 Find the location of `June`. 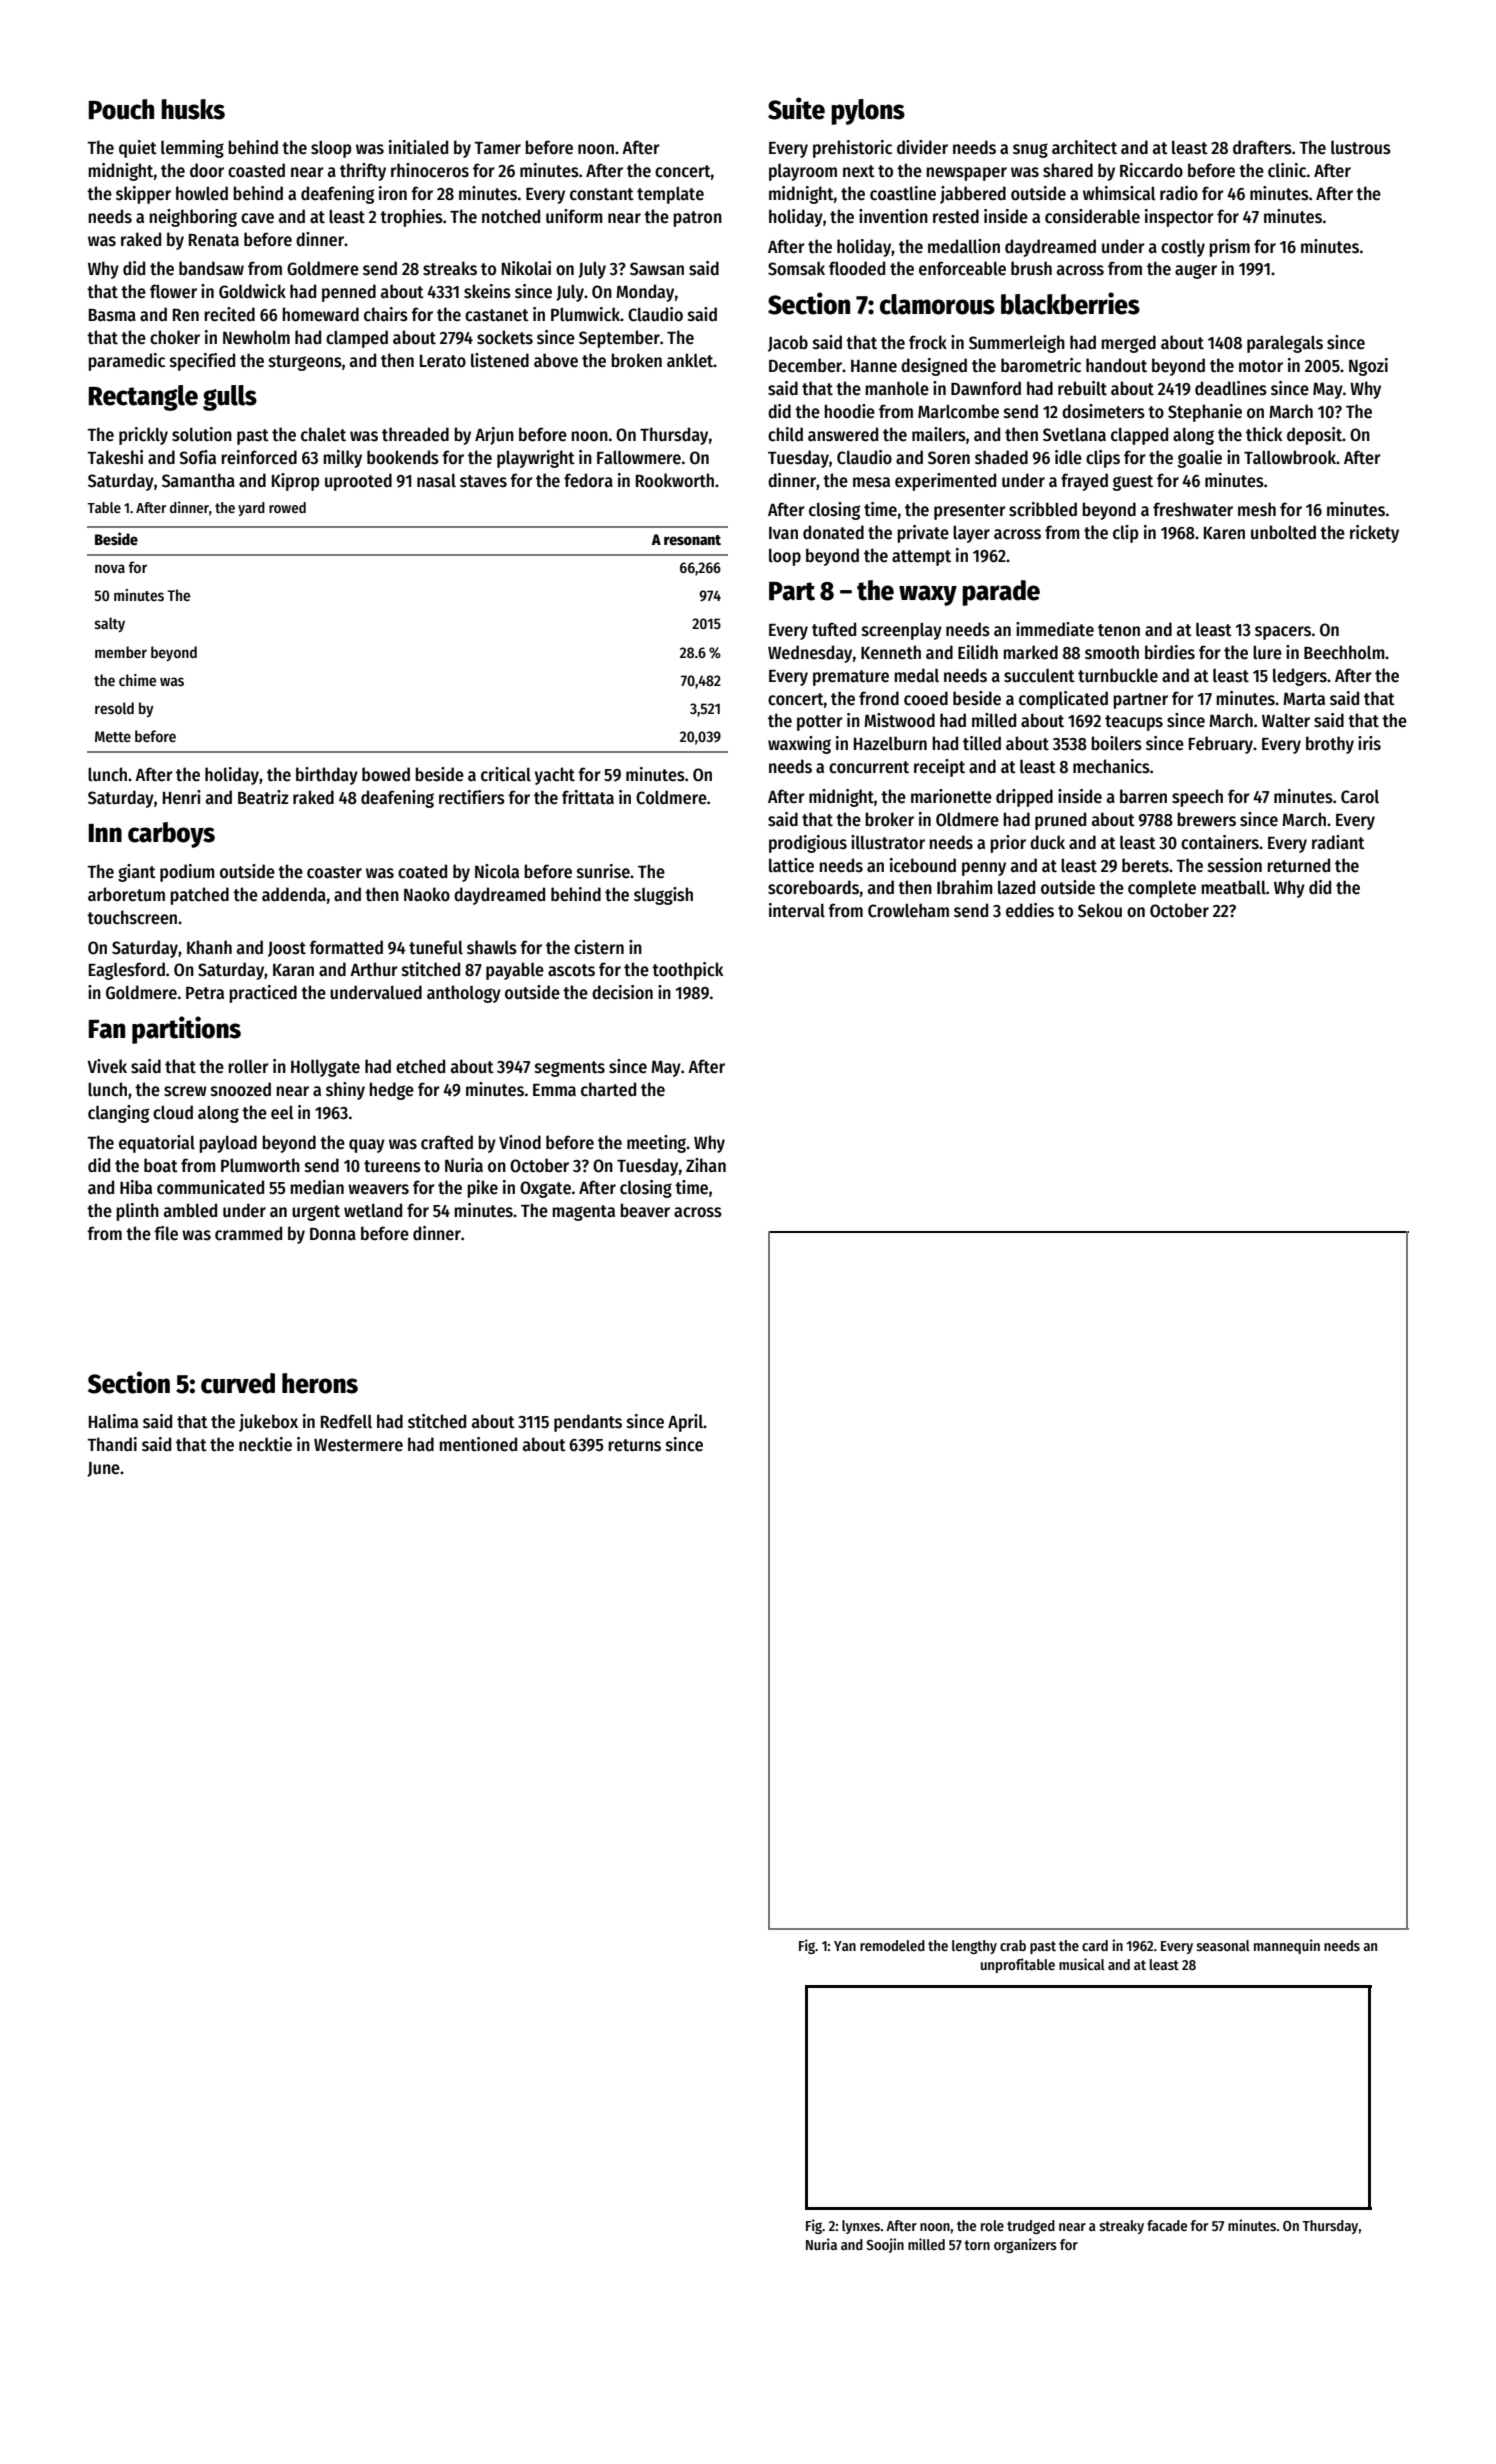

June is located at coordinates (103, 1469).
